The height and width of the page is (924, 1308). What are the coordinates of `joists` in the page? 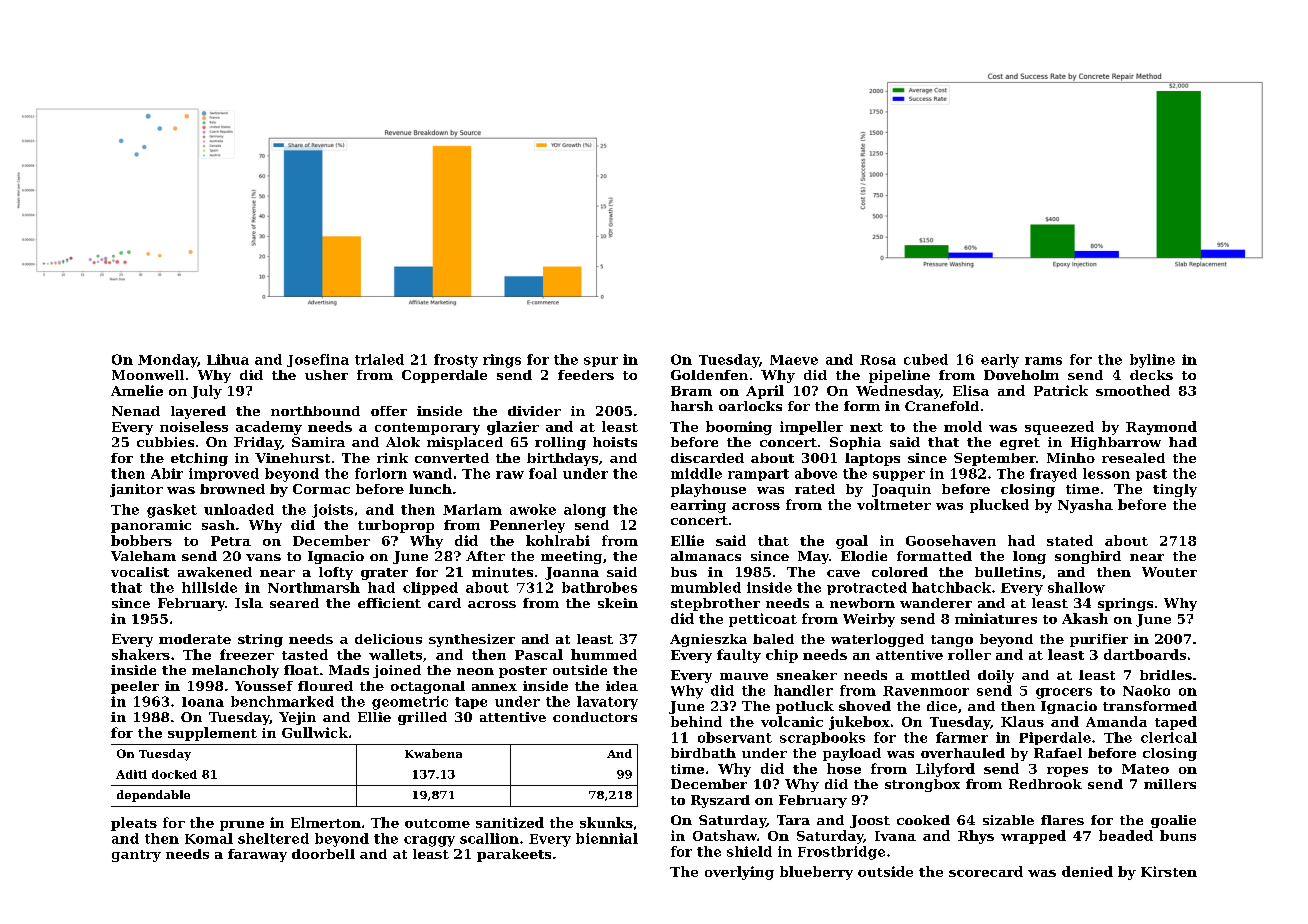 It's located at (332, 511).
